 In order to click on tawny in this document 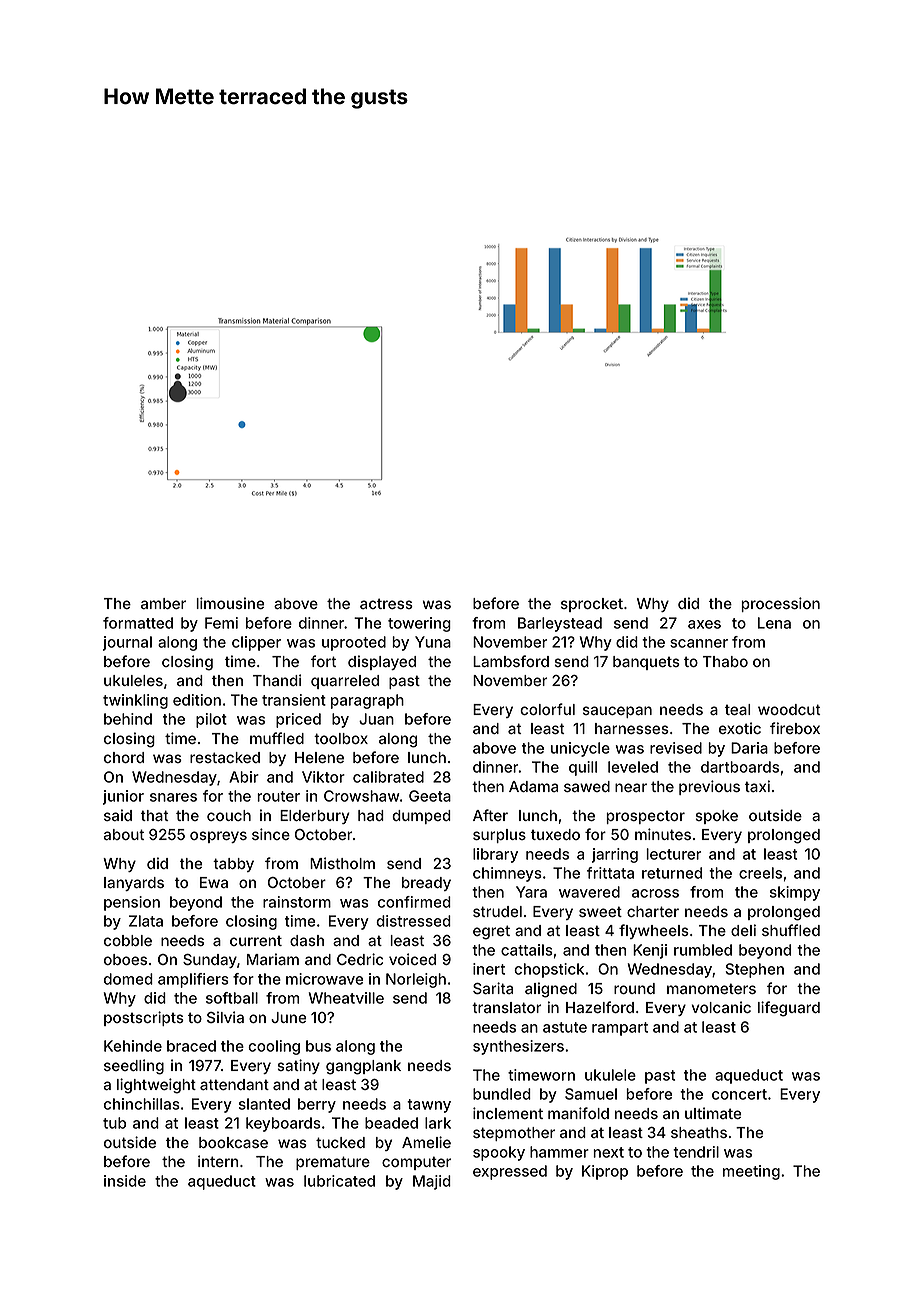, I will do `click(429, 1106)`.
